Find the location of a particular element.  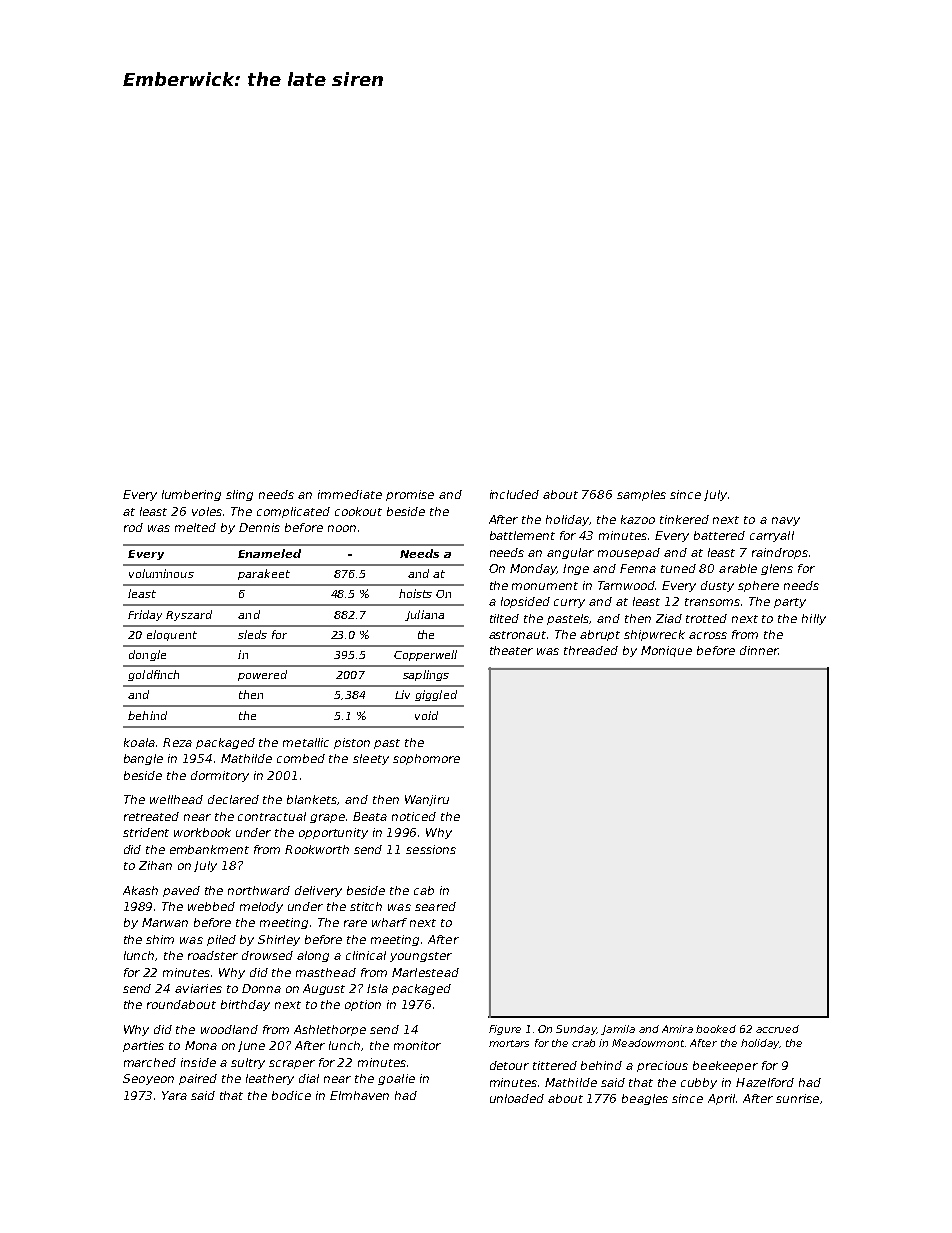

battlement is located at coordinates (522, 535).
